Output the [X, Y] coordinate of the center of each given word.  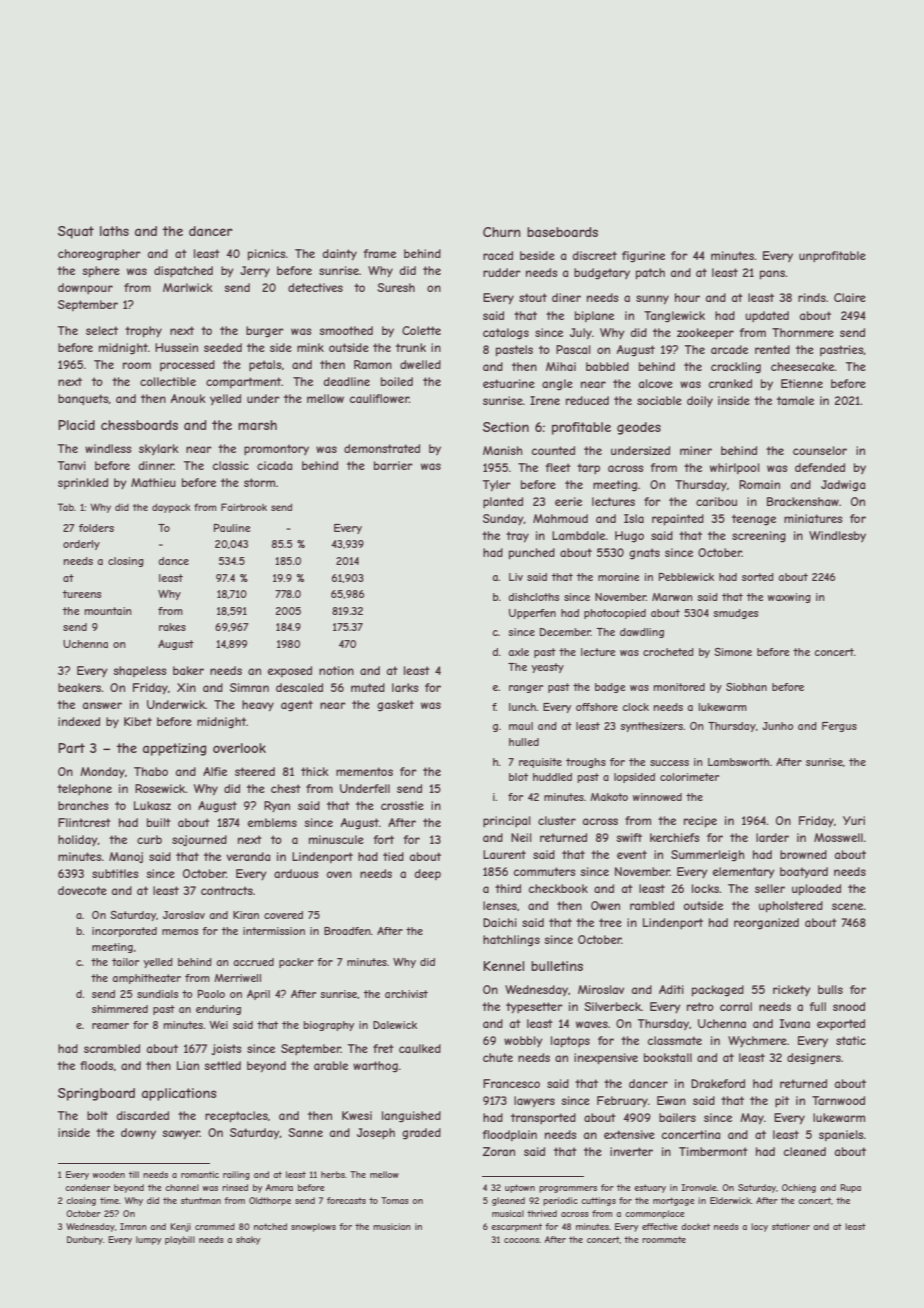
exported [841, 1025]
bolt [97, 1115]
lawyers [534, 1102]
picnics [266, 255]
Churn [502, 232]
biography [328, 1026]
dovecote [82, 890]
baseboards [562, 232]
